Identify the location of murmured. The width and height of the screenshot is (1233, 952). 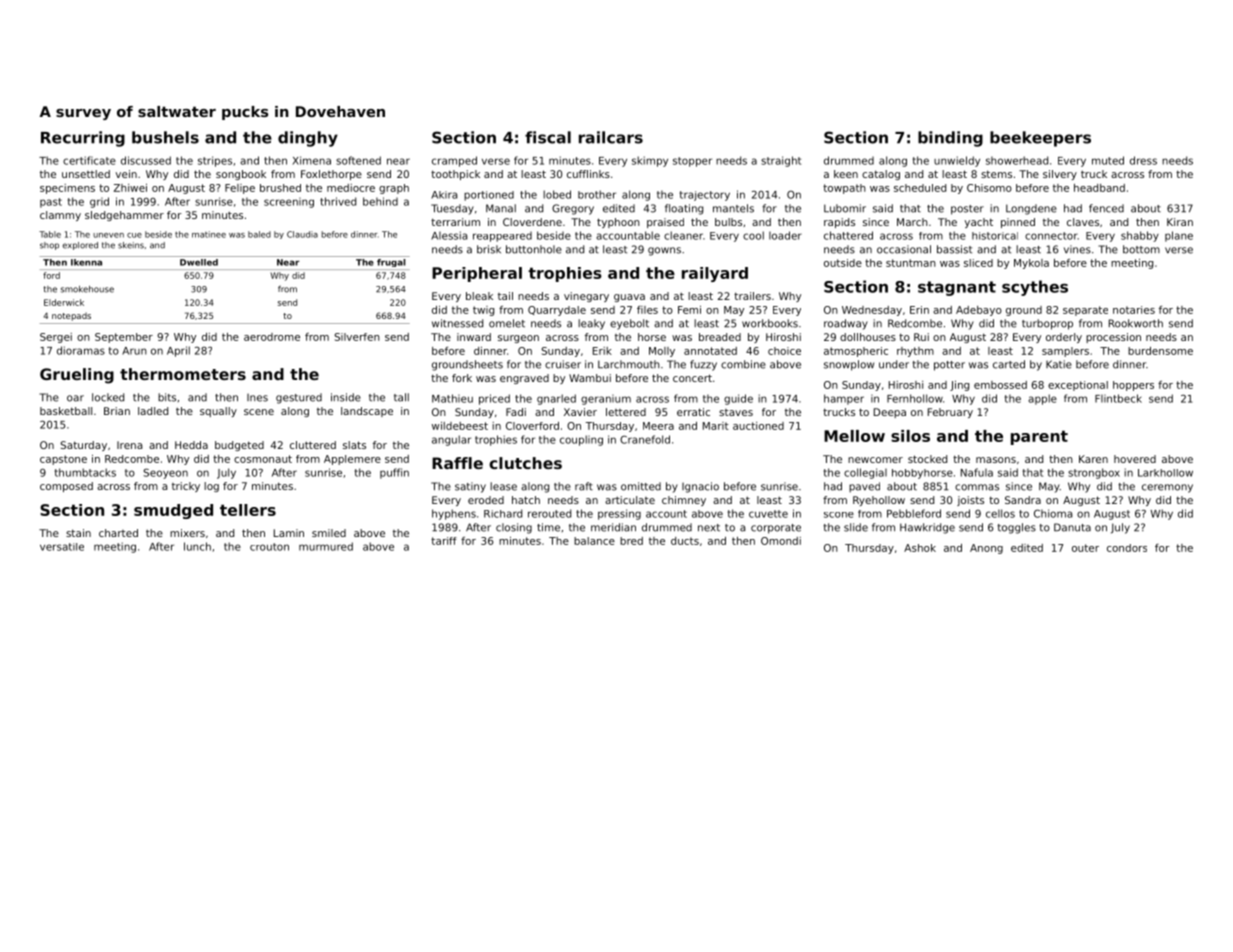
(326, 546).
